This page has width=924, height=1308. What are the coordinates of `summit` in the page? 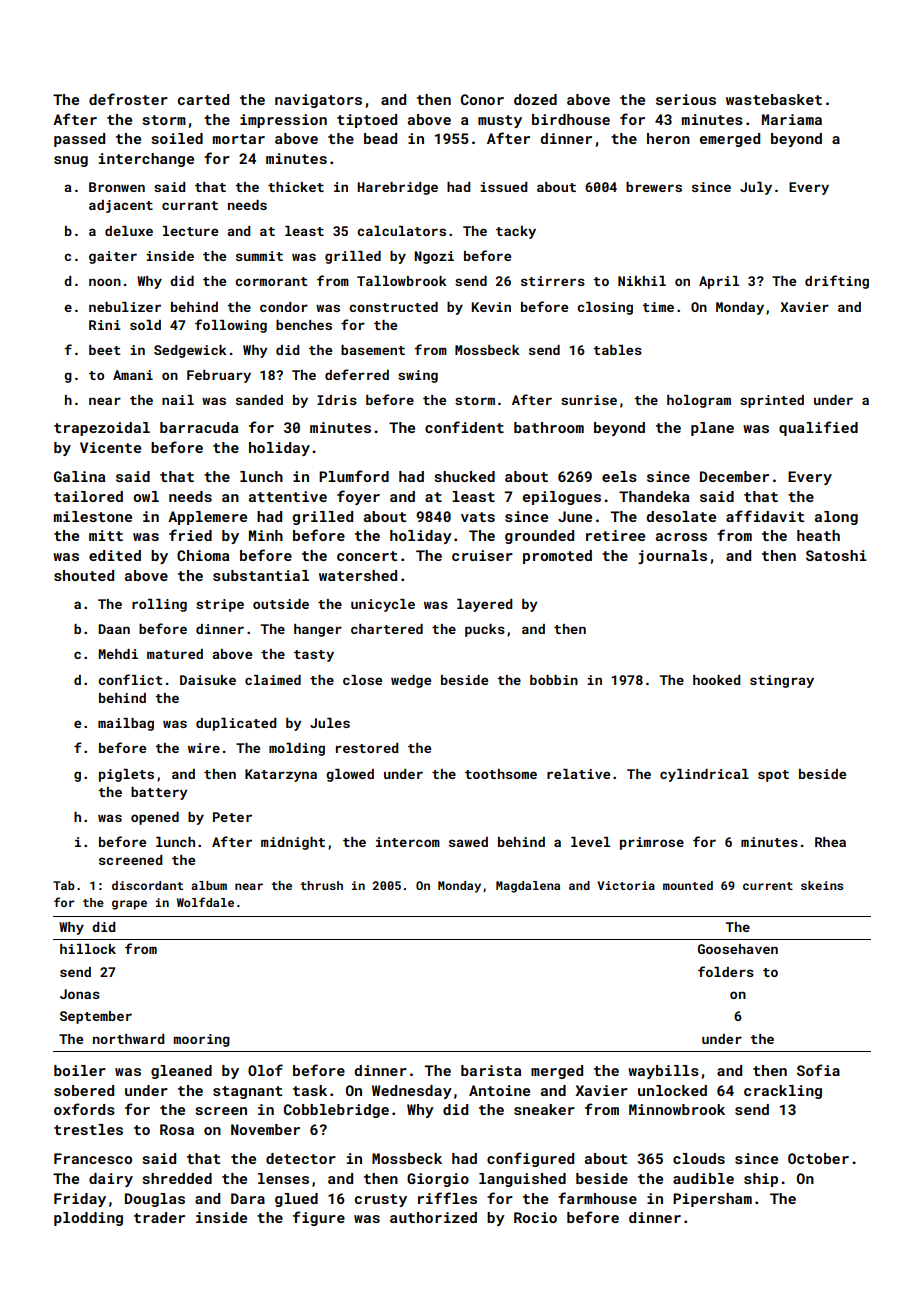 It's located at (259, 256).
